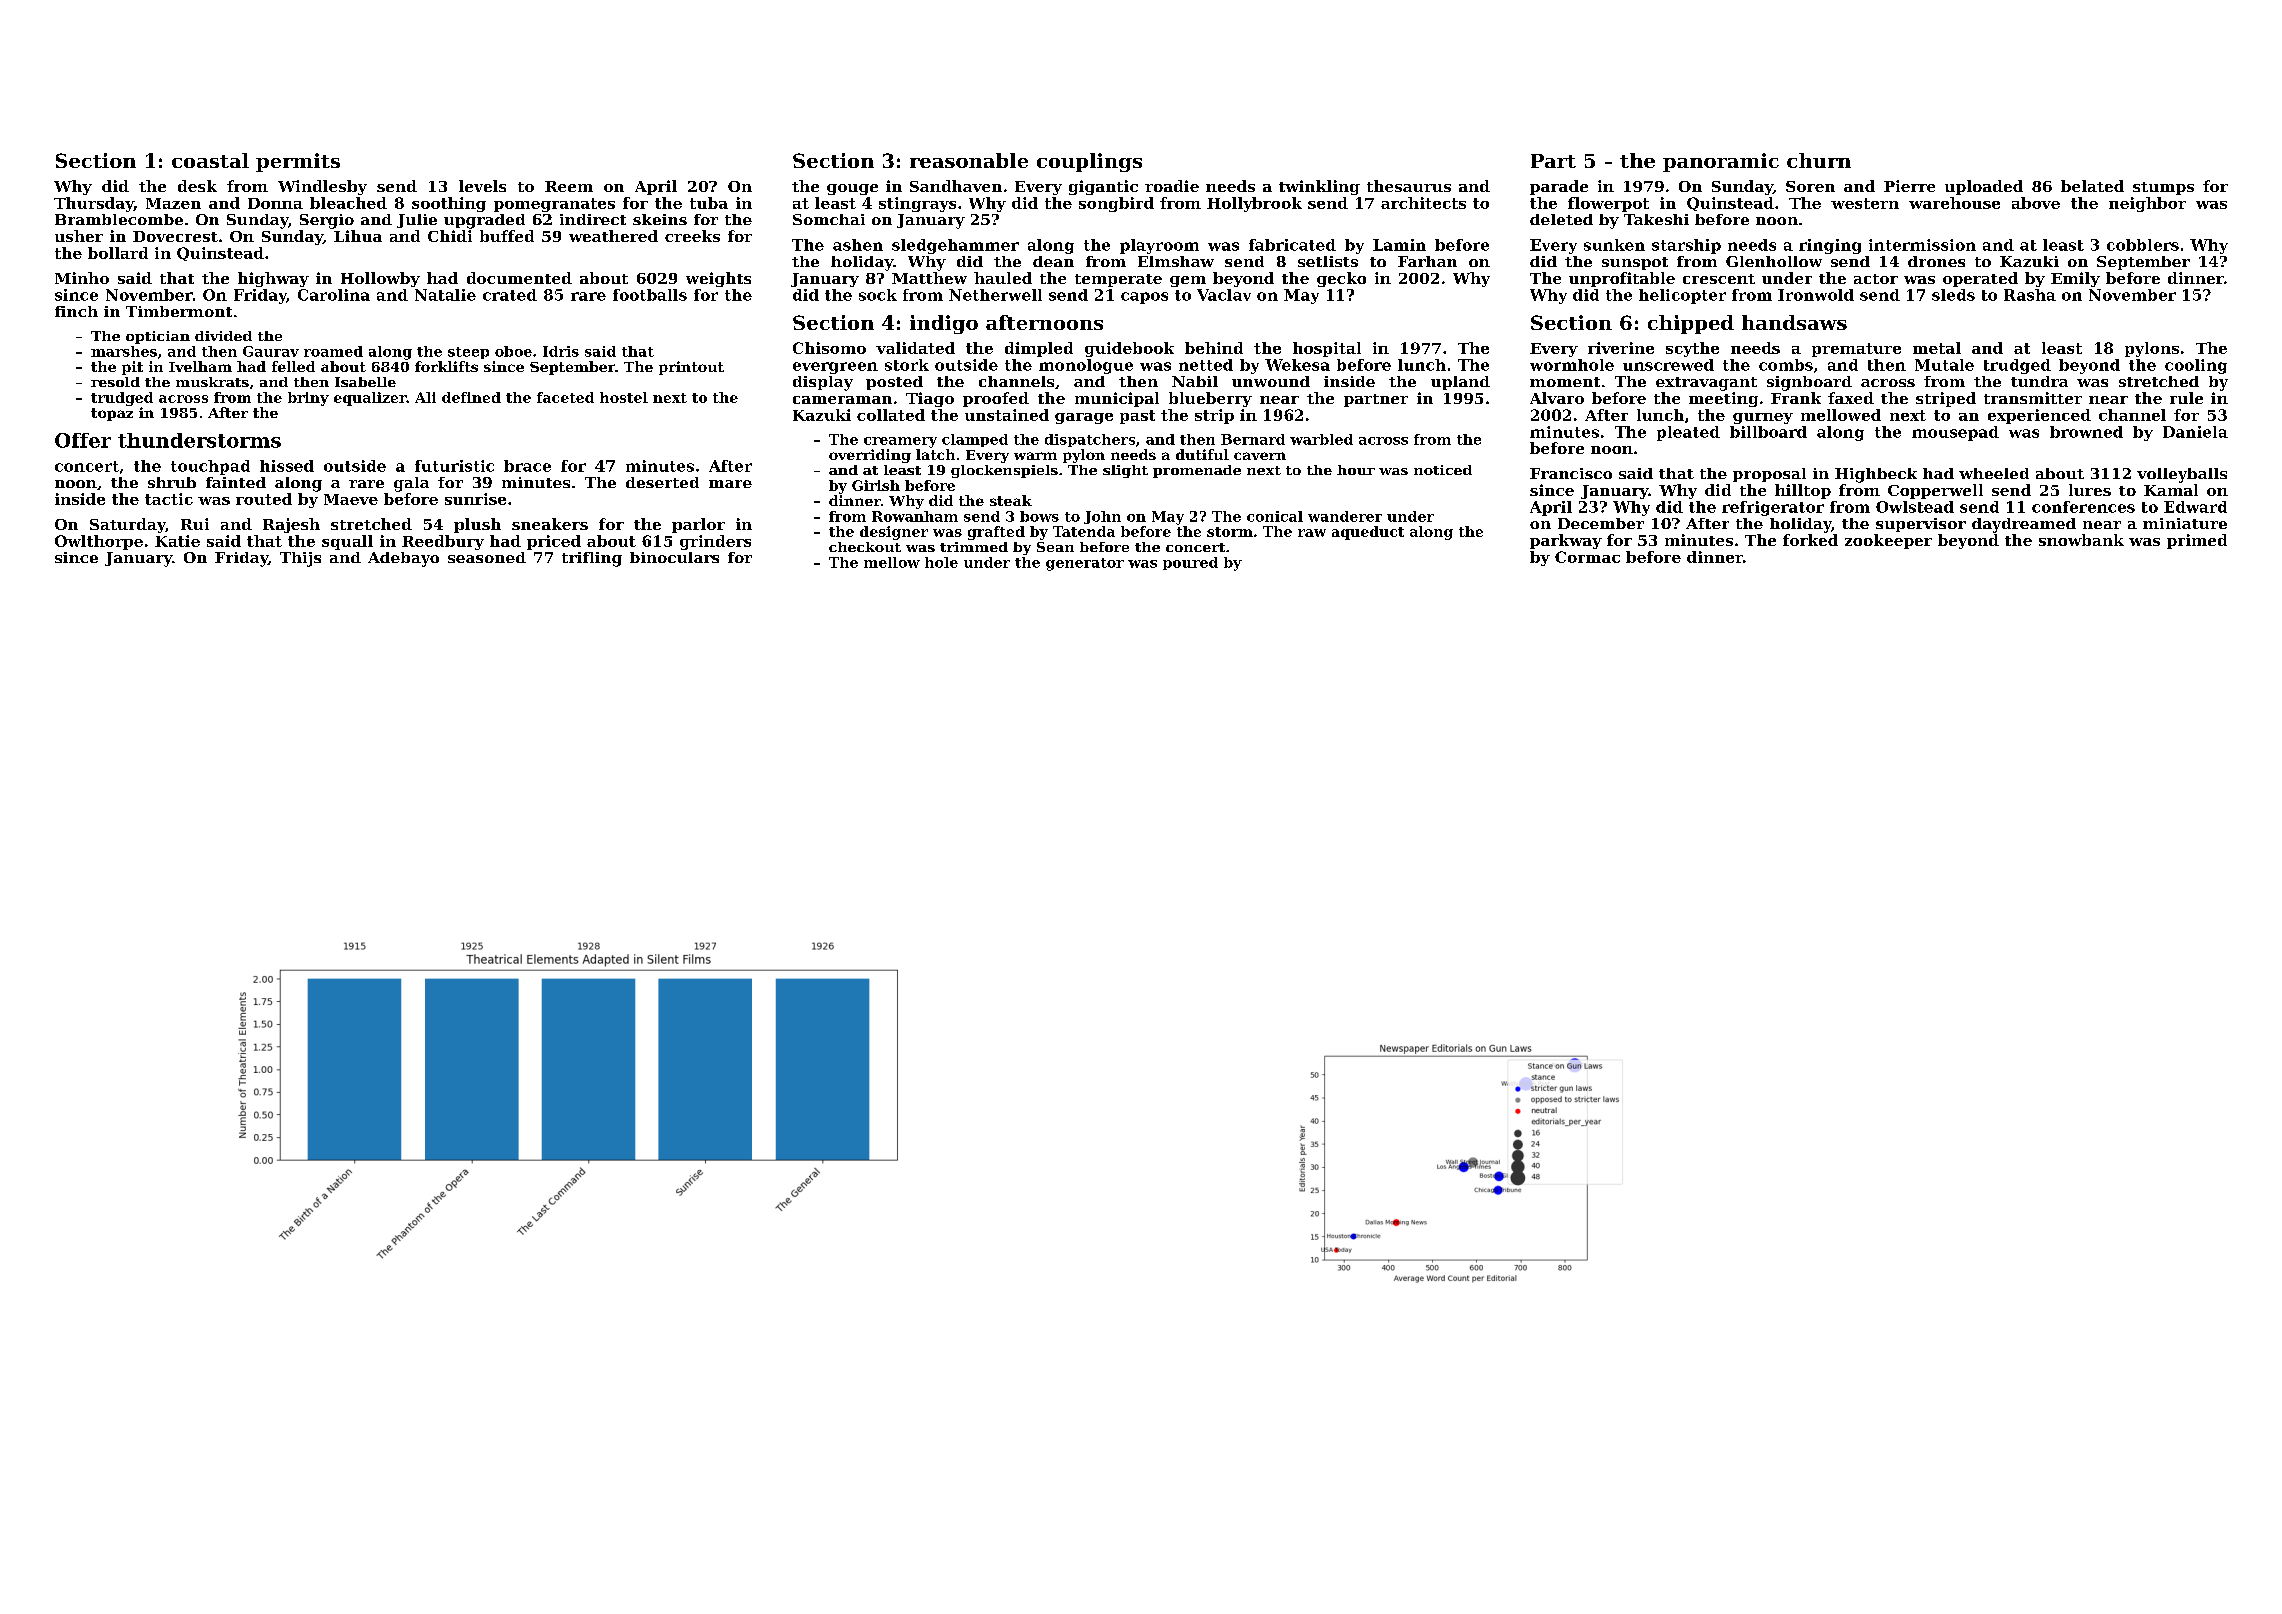 The height and width of the screenshot is (1614, 2282). What do you see at coordinates (1137, 417) in the screenshot?
I see `past` at bounding box center [1137, 417].
